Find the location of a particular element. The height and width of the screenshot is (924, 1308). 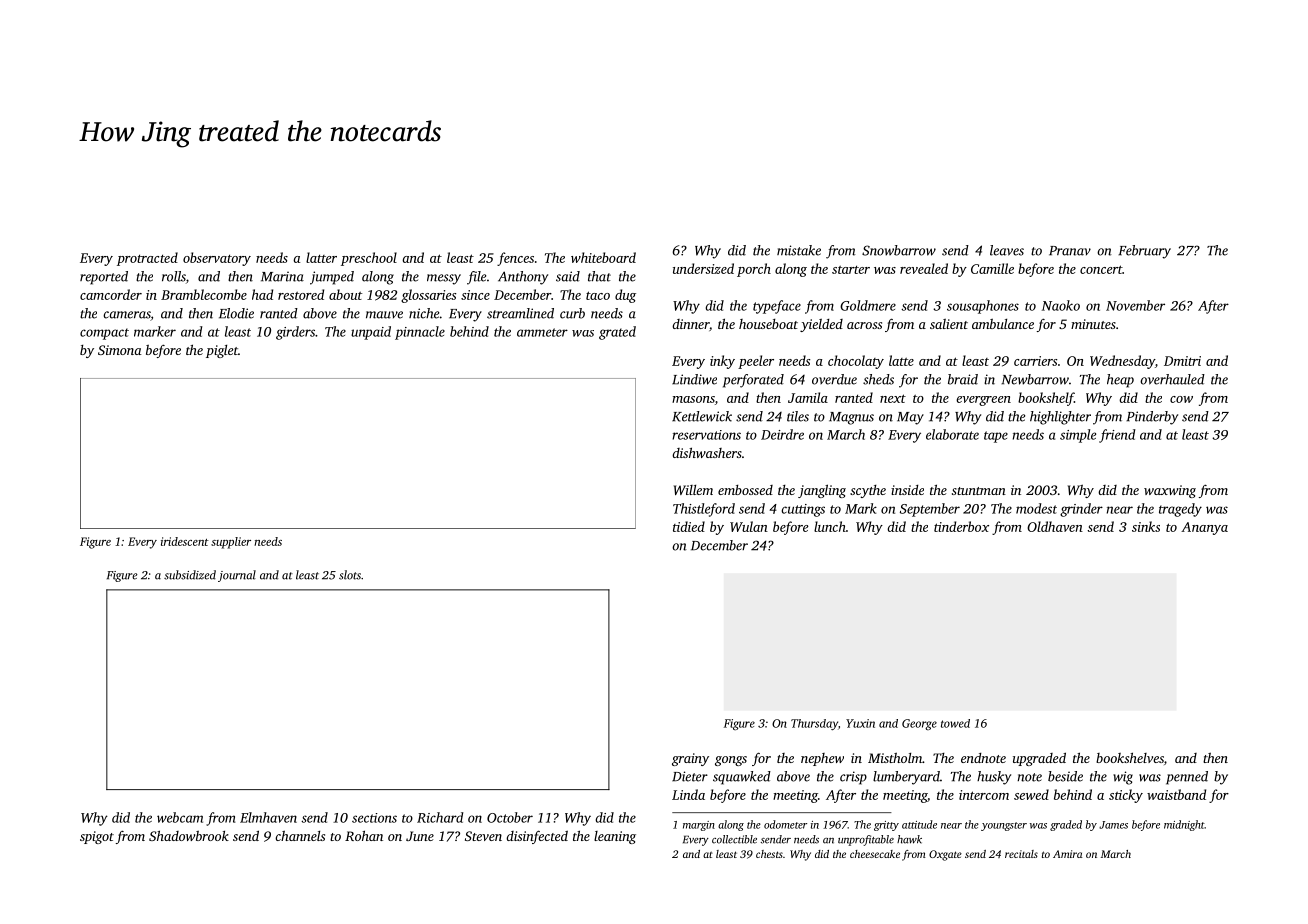

leaves is located at coordinates (1007, 250).
